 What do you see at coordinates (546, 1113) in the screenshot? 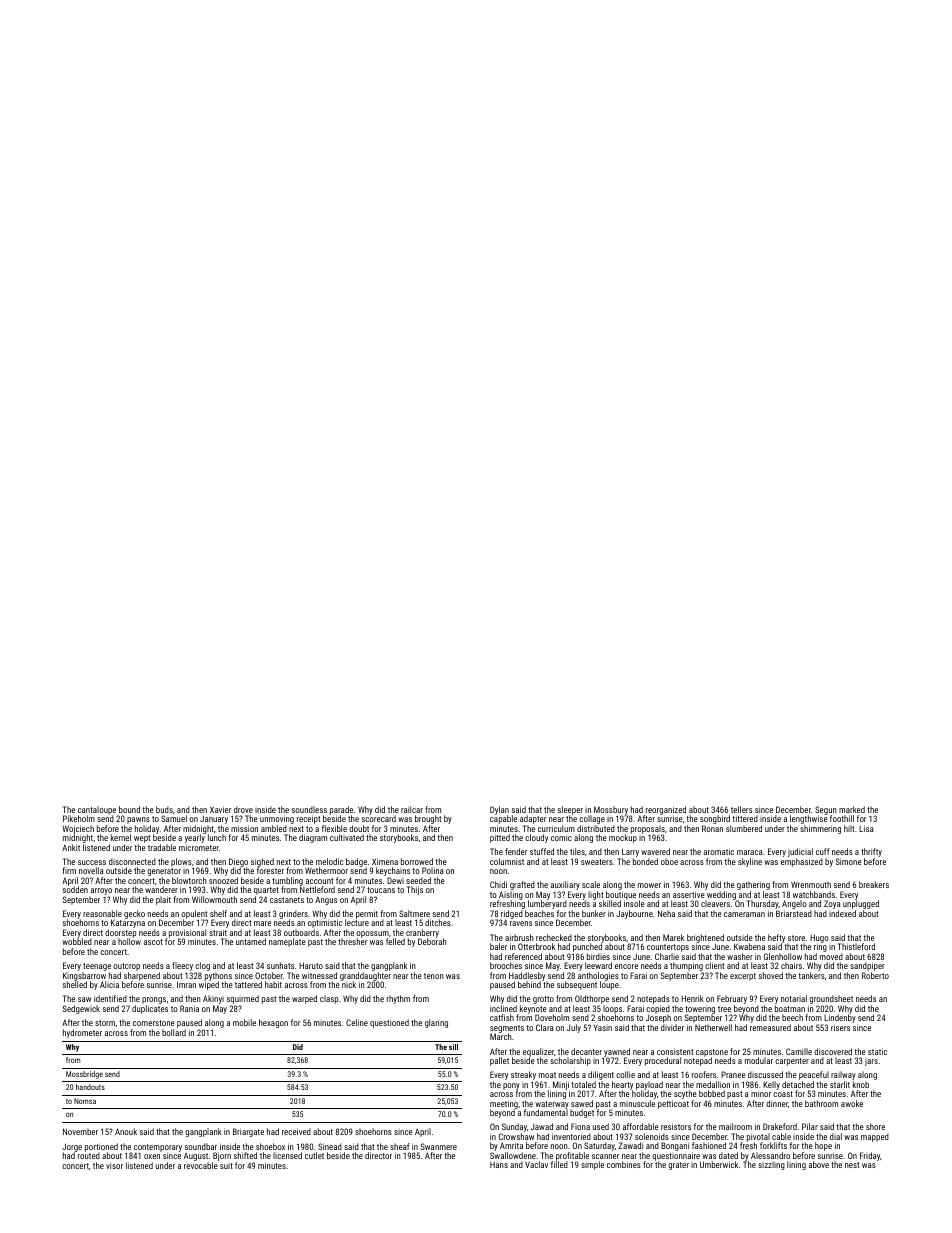
I see `fundamental` at bounding box center [546, 1113].
